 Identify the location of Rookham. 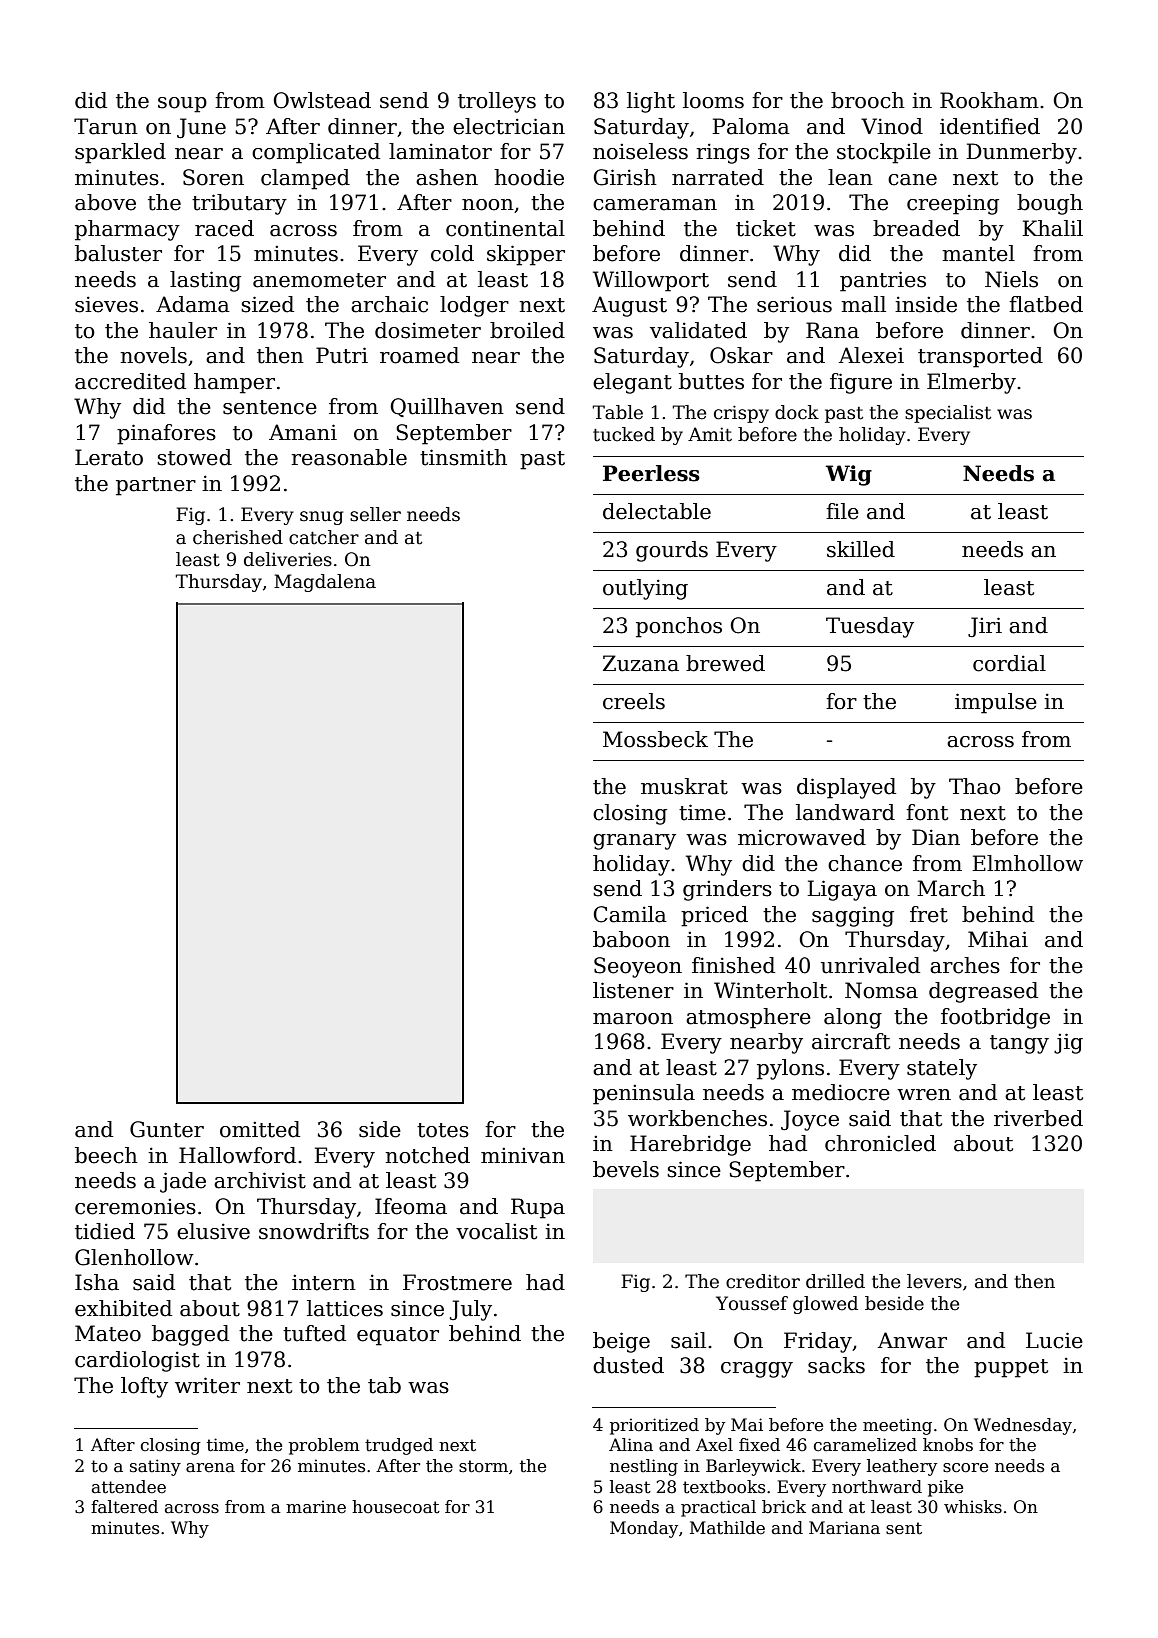
(989, 100).
